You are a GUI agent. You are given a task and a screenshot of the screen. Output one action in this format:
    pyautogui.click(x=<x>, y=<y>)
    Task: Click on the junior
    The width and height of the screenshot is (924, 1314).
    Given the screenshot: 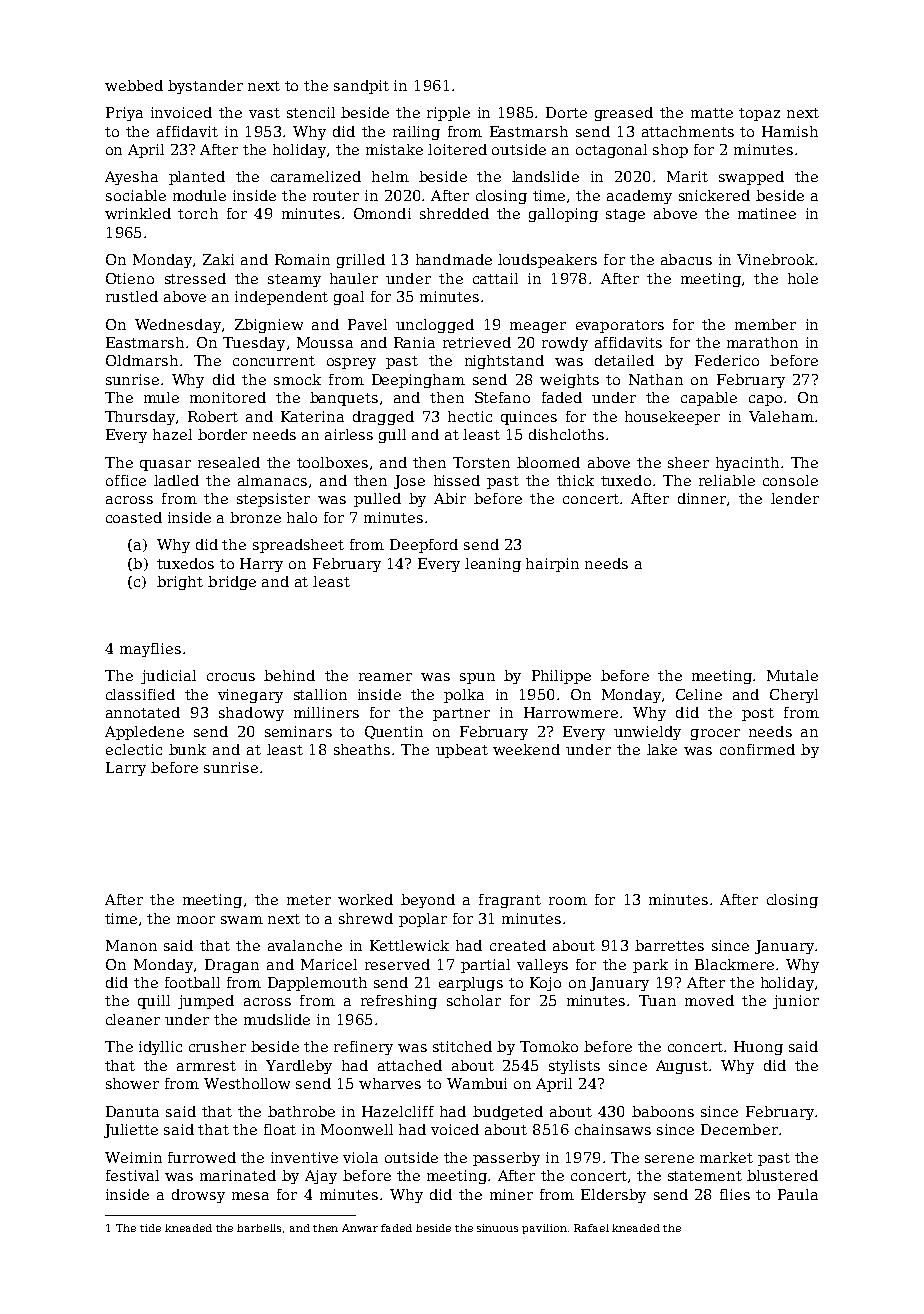 What is the action you would take?
    pyautogui.click(x=796, y=1002)
